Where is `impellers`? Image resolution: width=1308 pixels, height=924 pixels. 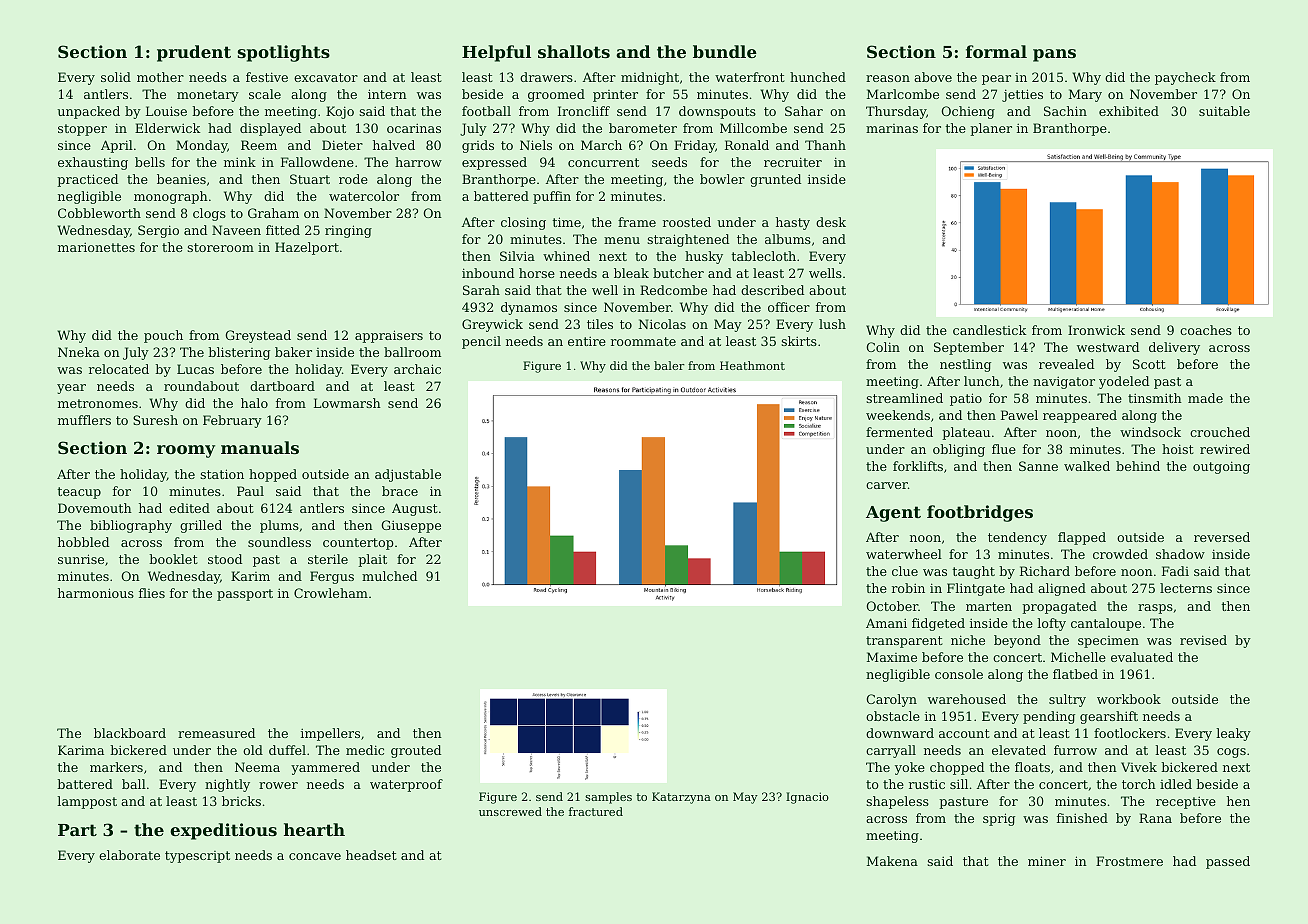
impellers is located at coordinates (330, 734).
